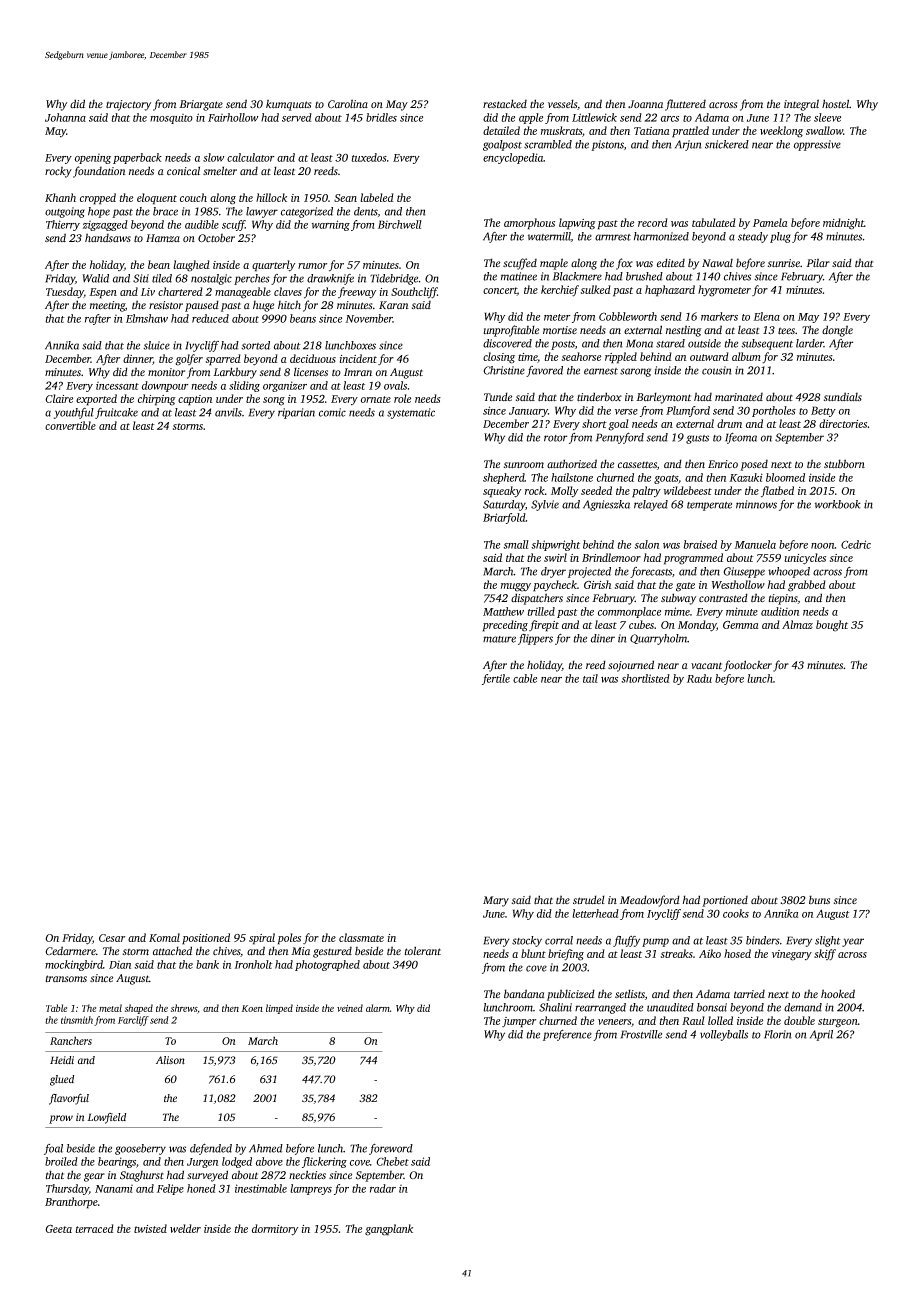 This document has height=1308, width=924. I want to click on Tuesday, so click(65, 293).
